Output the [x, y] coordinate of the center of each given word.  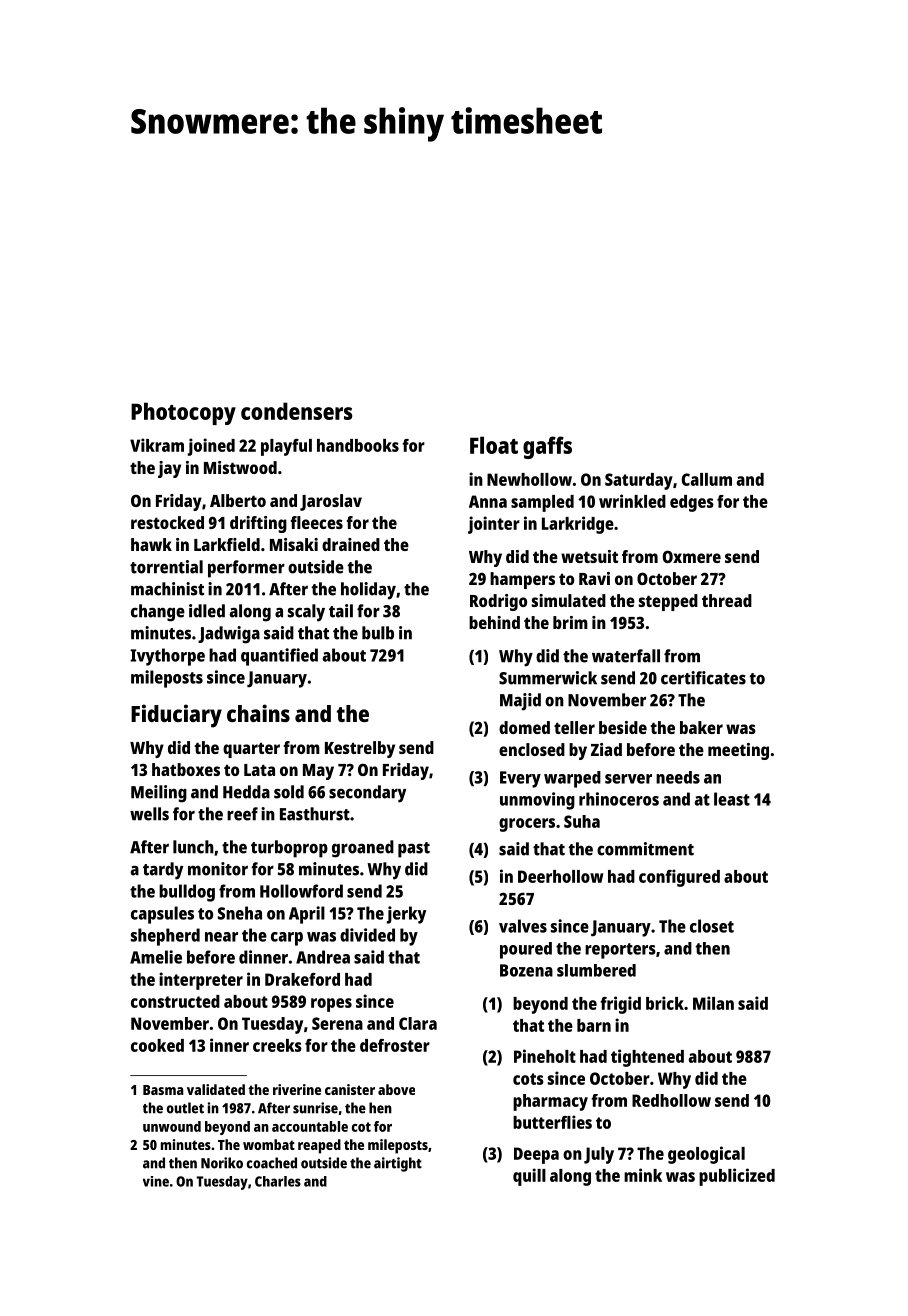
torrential [166, 567]
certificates [703, 678]
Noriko [222, 1163]
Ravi [594, 578]
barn [594, 1025]
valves [523, 926]
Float [494, 445]
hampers [522, 580]
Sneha [240, 913]
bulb [378, 633]
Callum [707, 479]
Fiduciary [176, 716]
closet [712, 926]
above [396, 1089]
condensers [296, 411]
